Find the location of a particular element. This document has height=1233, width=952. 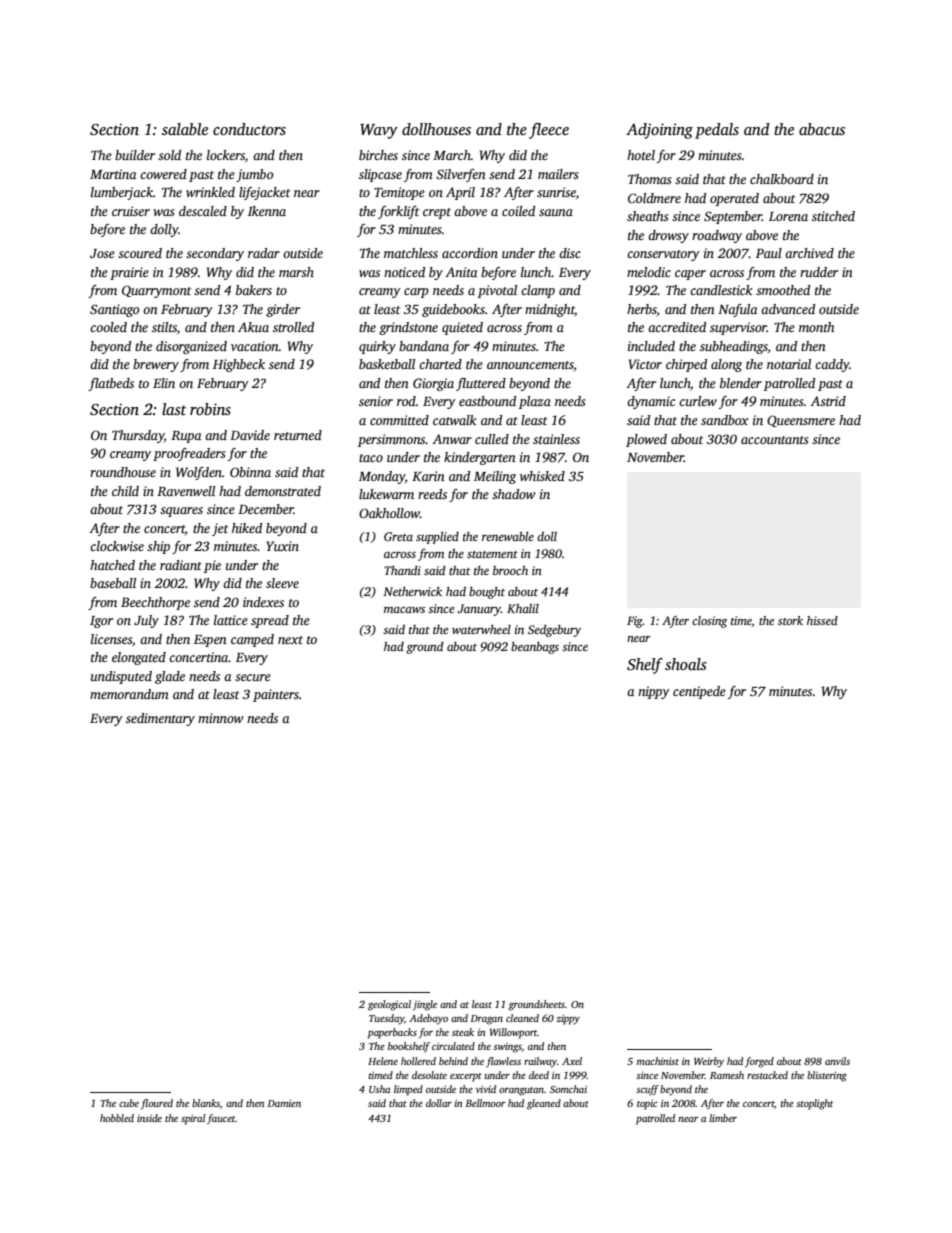

fleece is located at coordinates (549, 131).
